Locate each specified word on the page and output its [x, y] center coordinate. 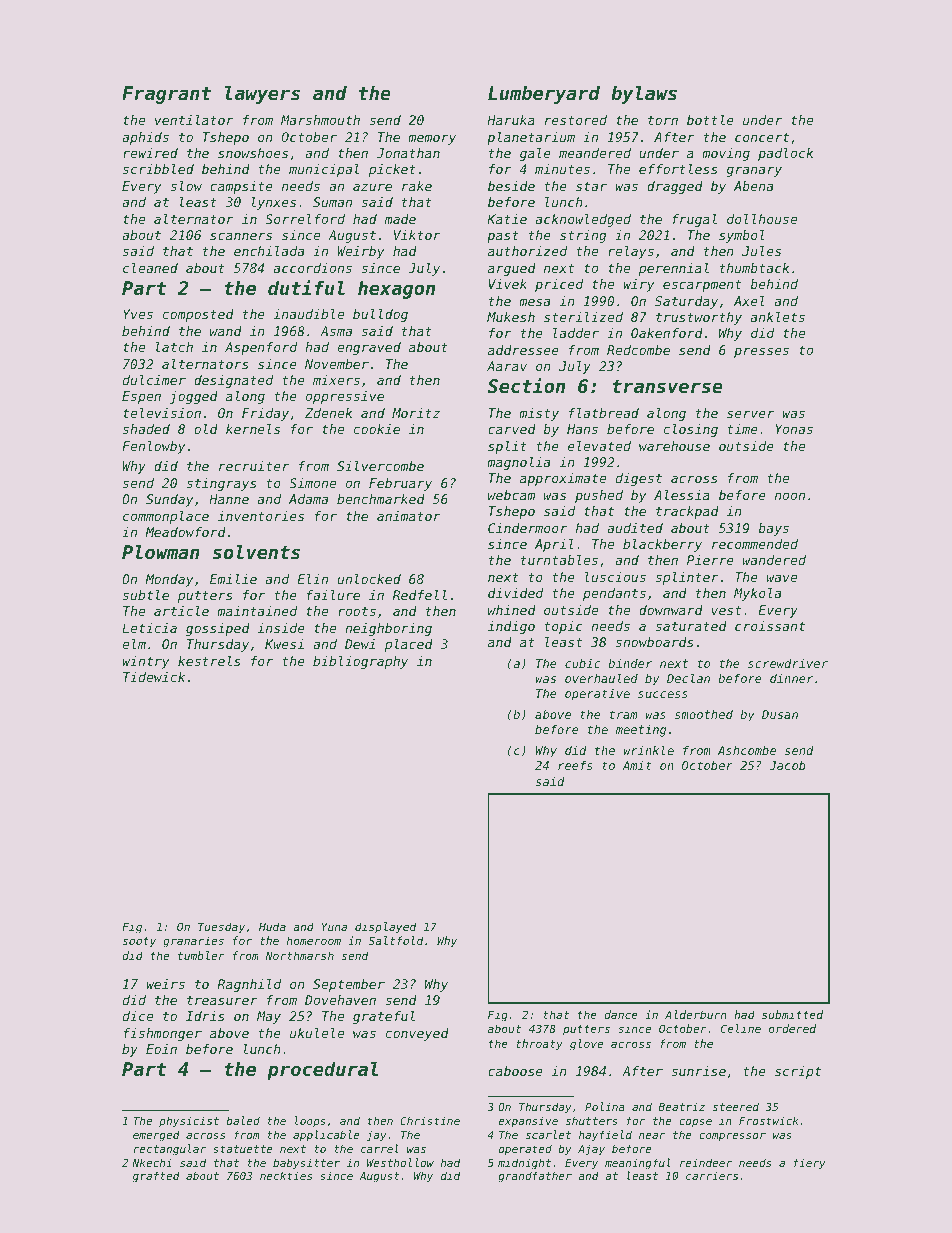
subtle [146, 595]
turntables [559, 560]
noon [790, 496]
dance [621, 1014]
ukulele [317, 1033]
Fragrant [166, 95]
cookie [377, 429]
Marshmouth [320, 120]
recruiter [254, 466]
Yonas [794, 429]
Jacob [787, 765]
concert [762, 137]
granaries [193, 942]
